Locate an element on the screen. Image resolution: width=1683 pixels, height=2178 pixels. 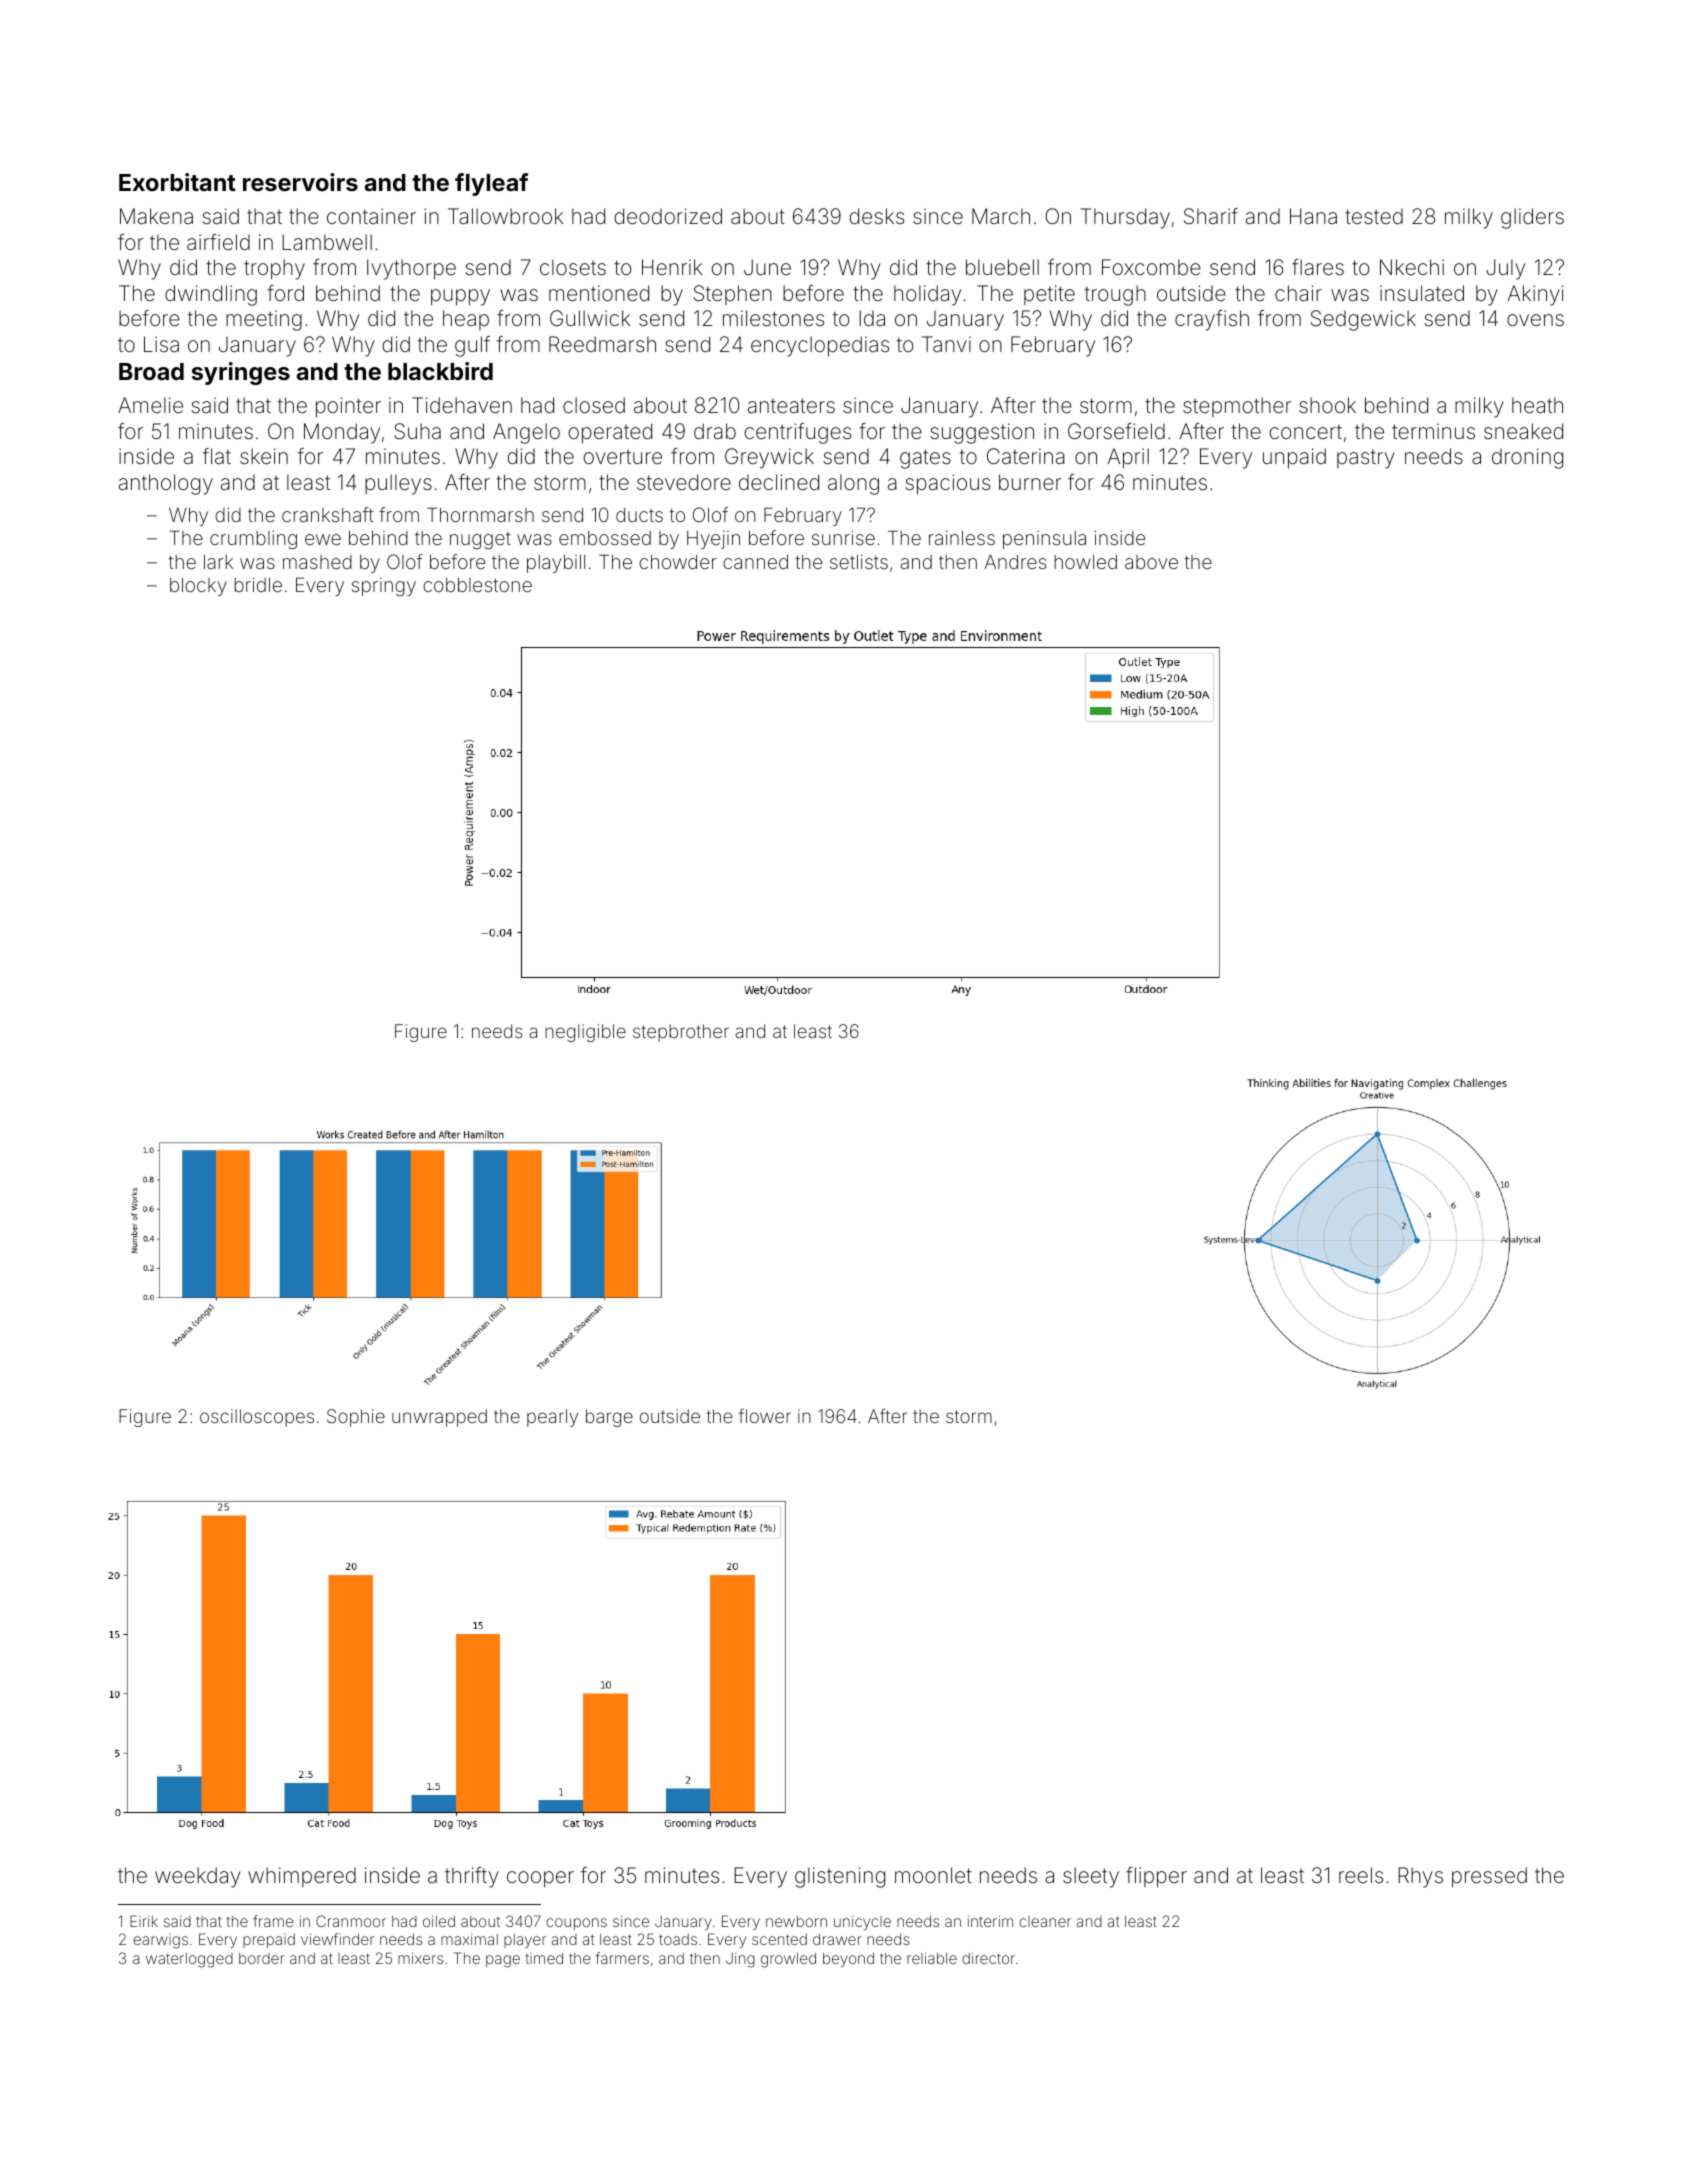
negligible is located at coordinates (585, 1033).
